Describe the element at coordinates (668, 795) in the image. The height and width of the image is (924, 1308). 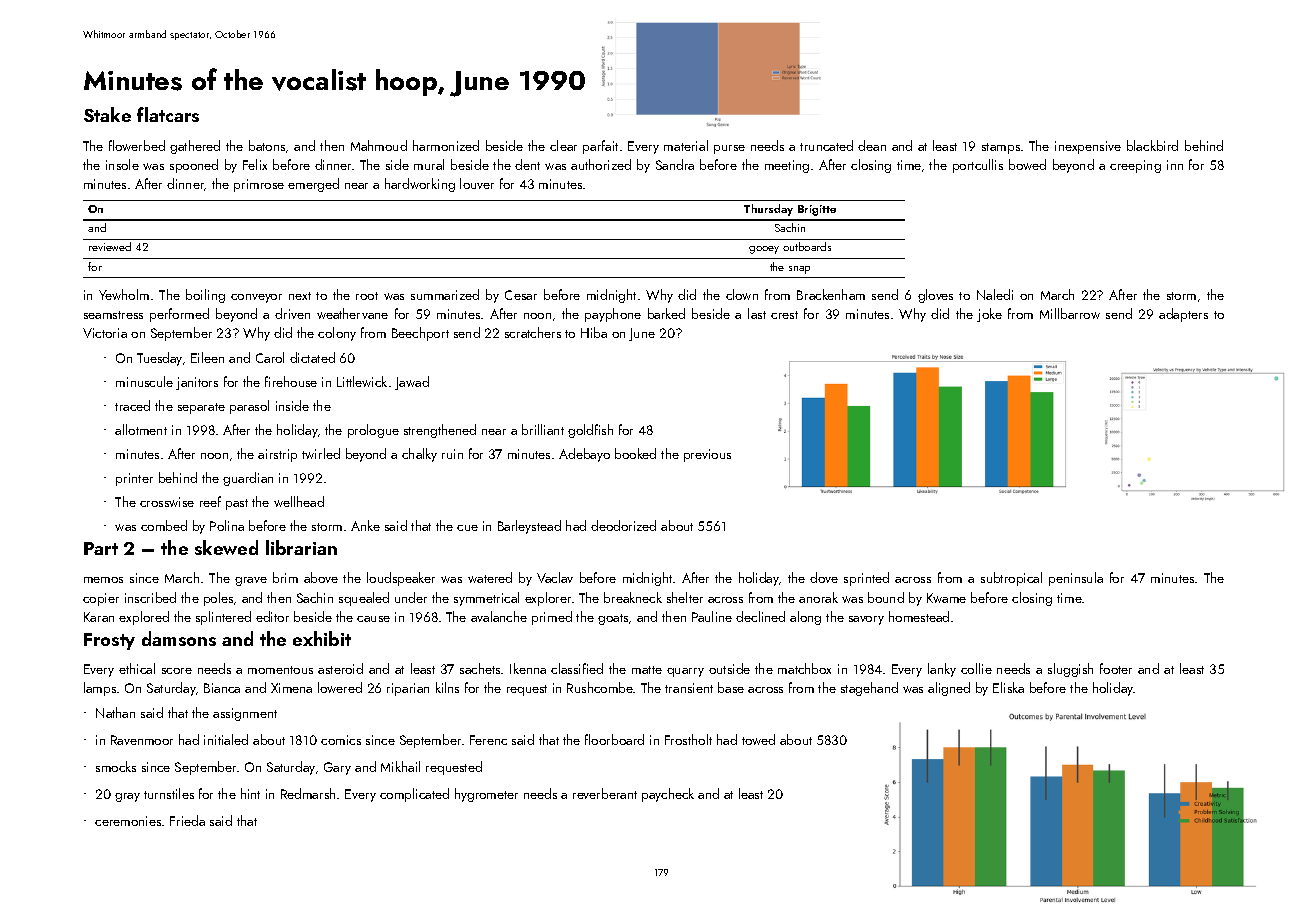
I see `paycheck` at that location.
